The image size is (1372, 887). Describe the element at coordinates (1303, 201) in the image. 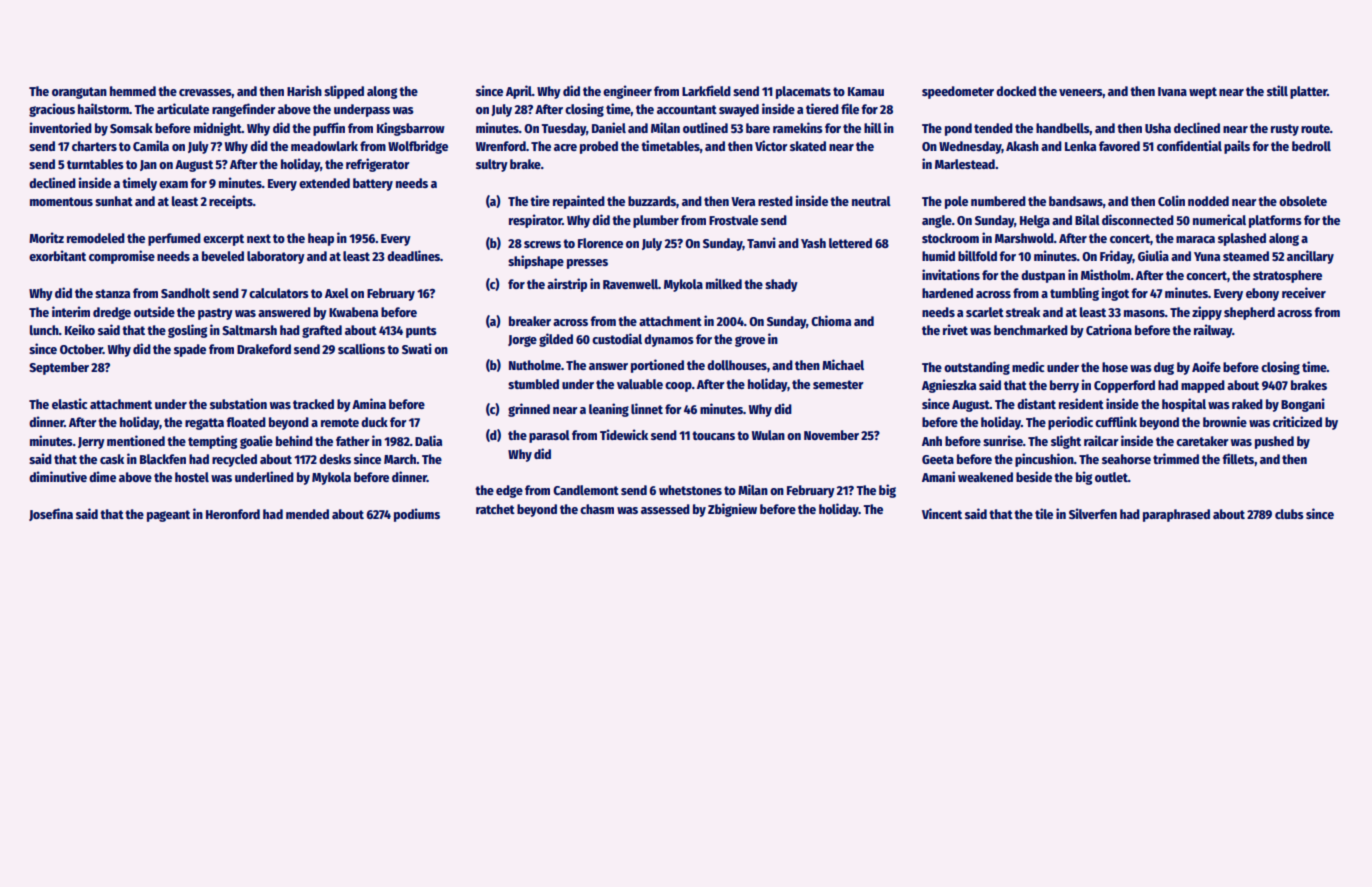

I see `obsolete` at that location.
